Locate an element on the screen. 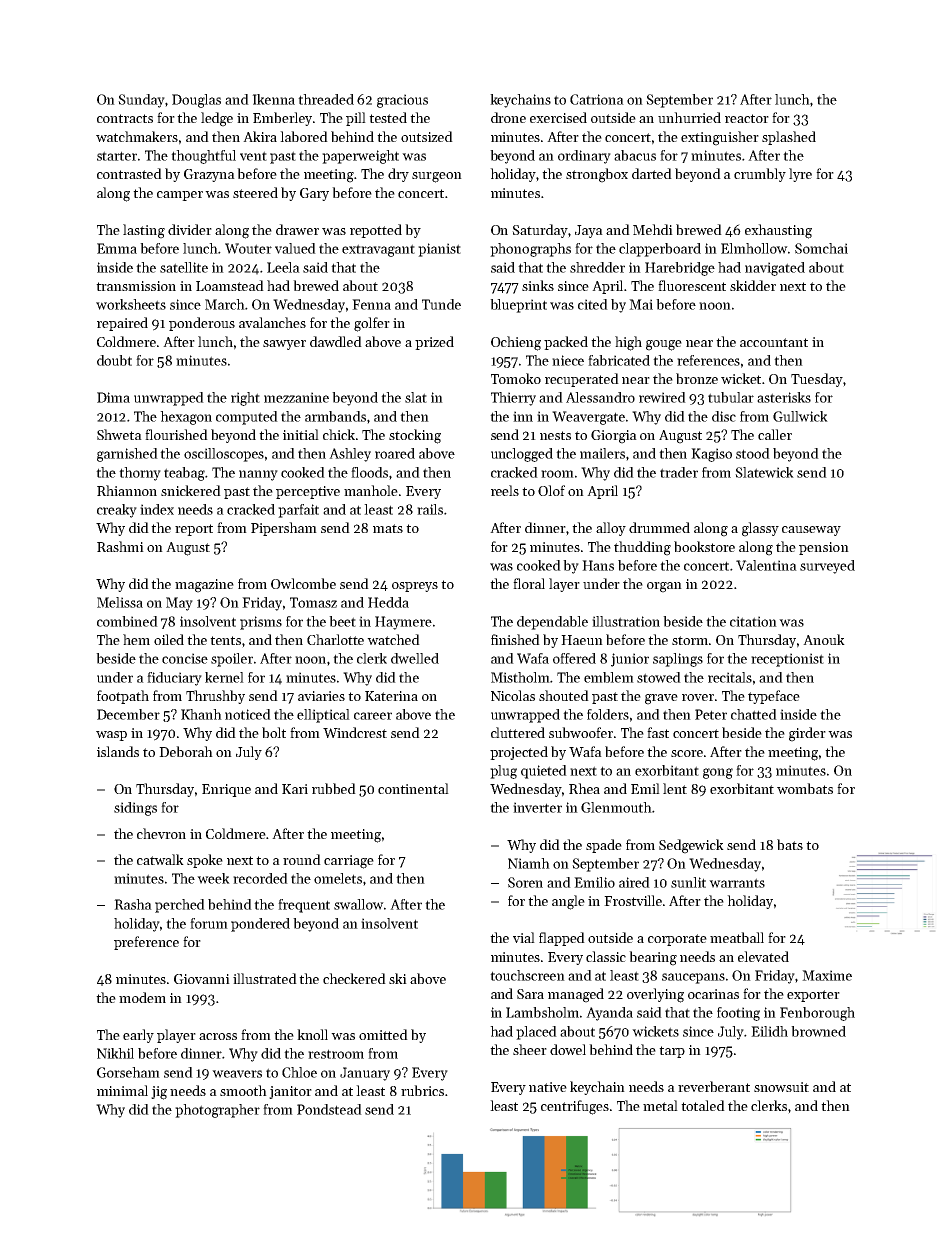 Image resolution: width=952 pixels, height=1233 pixels. smooth is located at coordinates (243, 1090).
